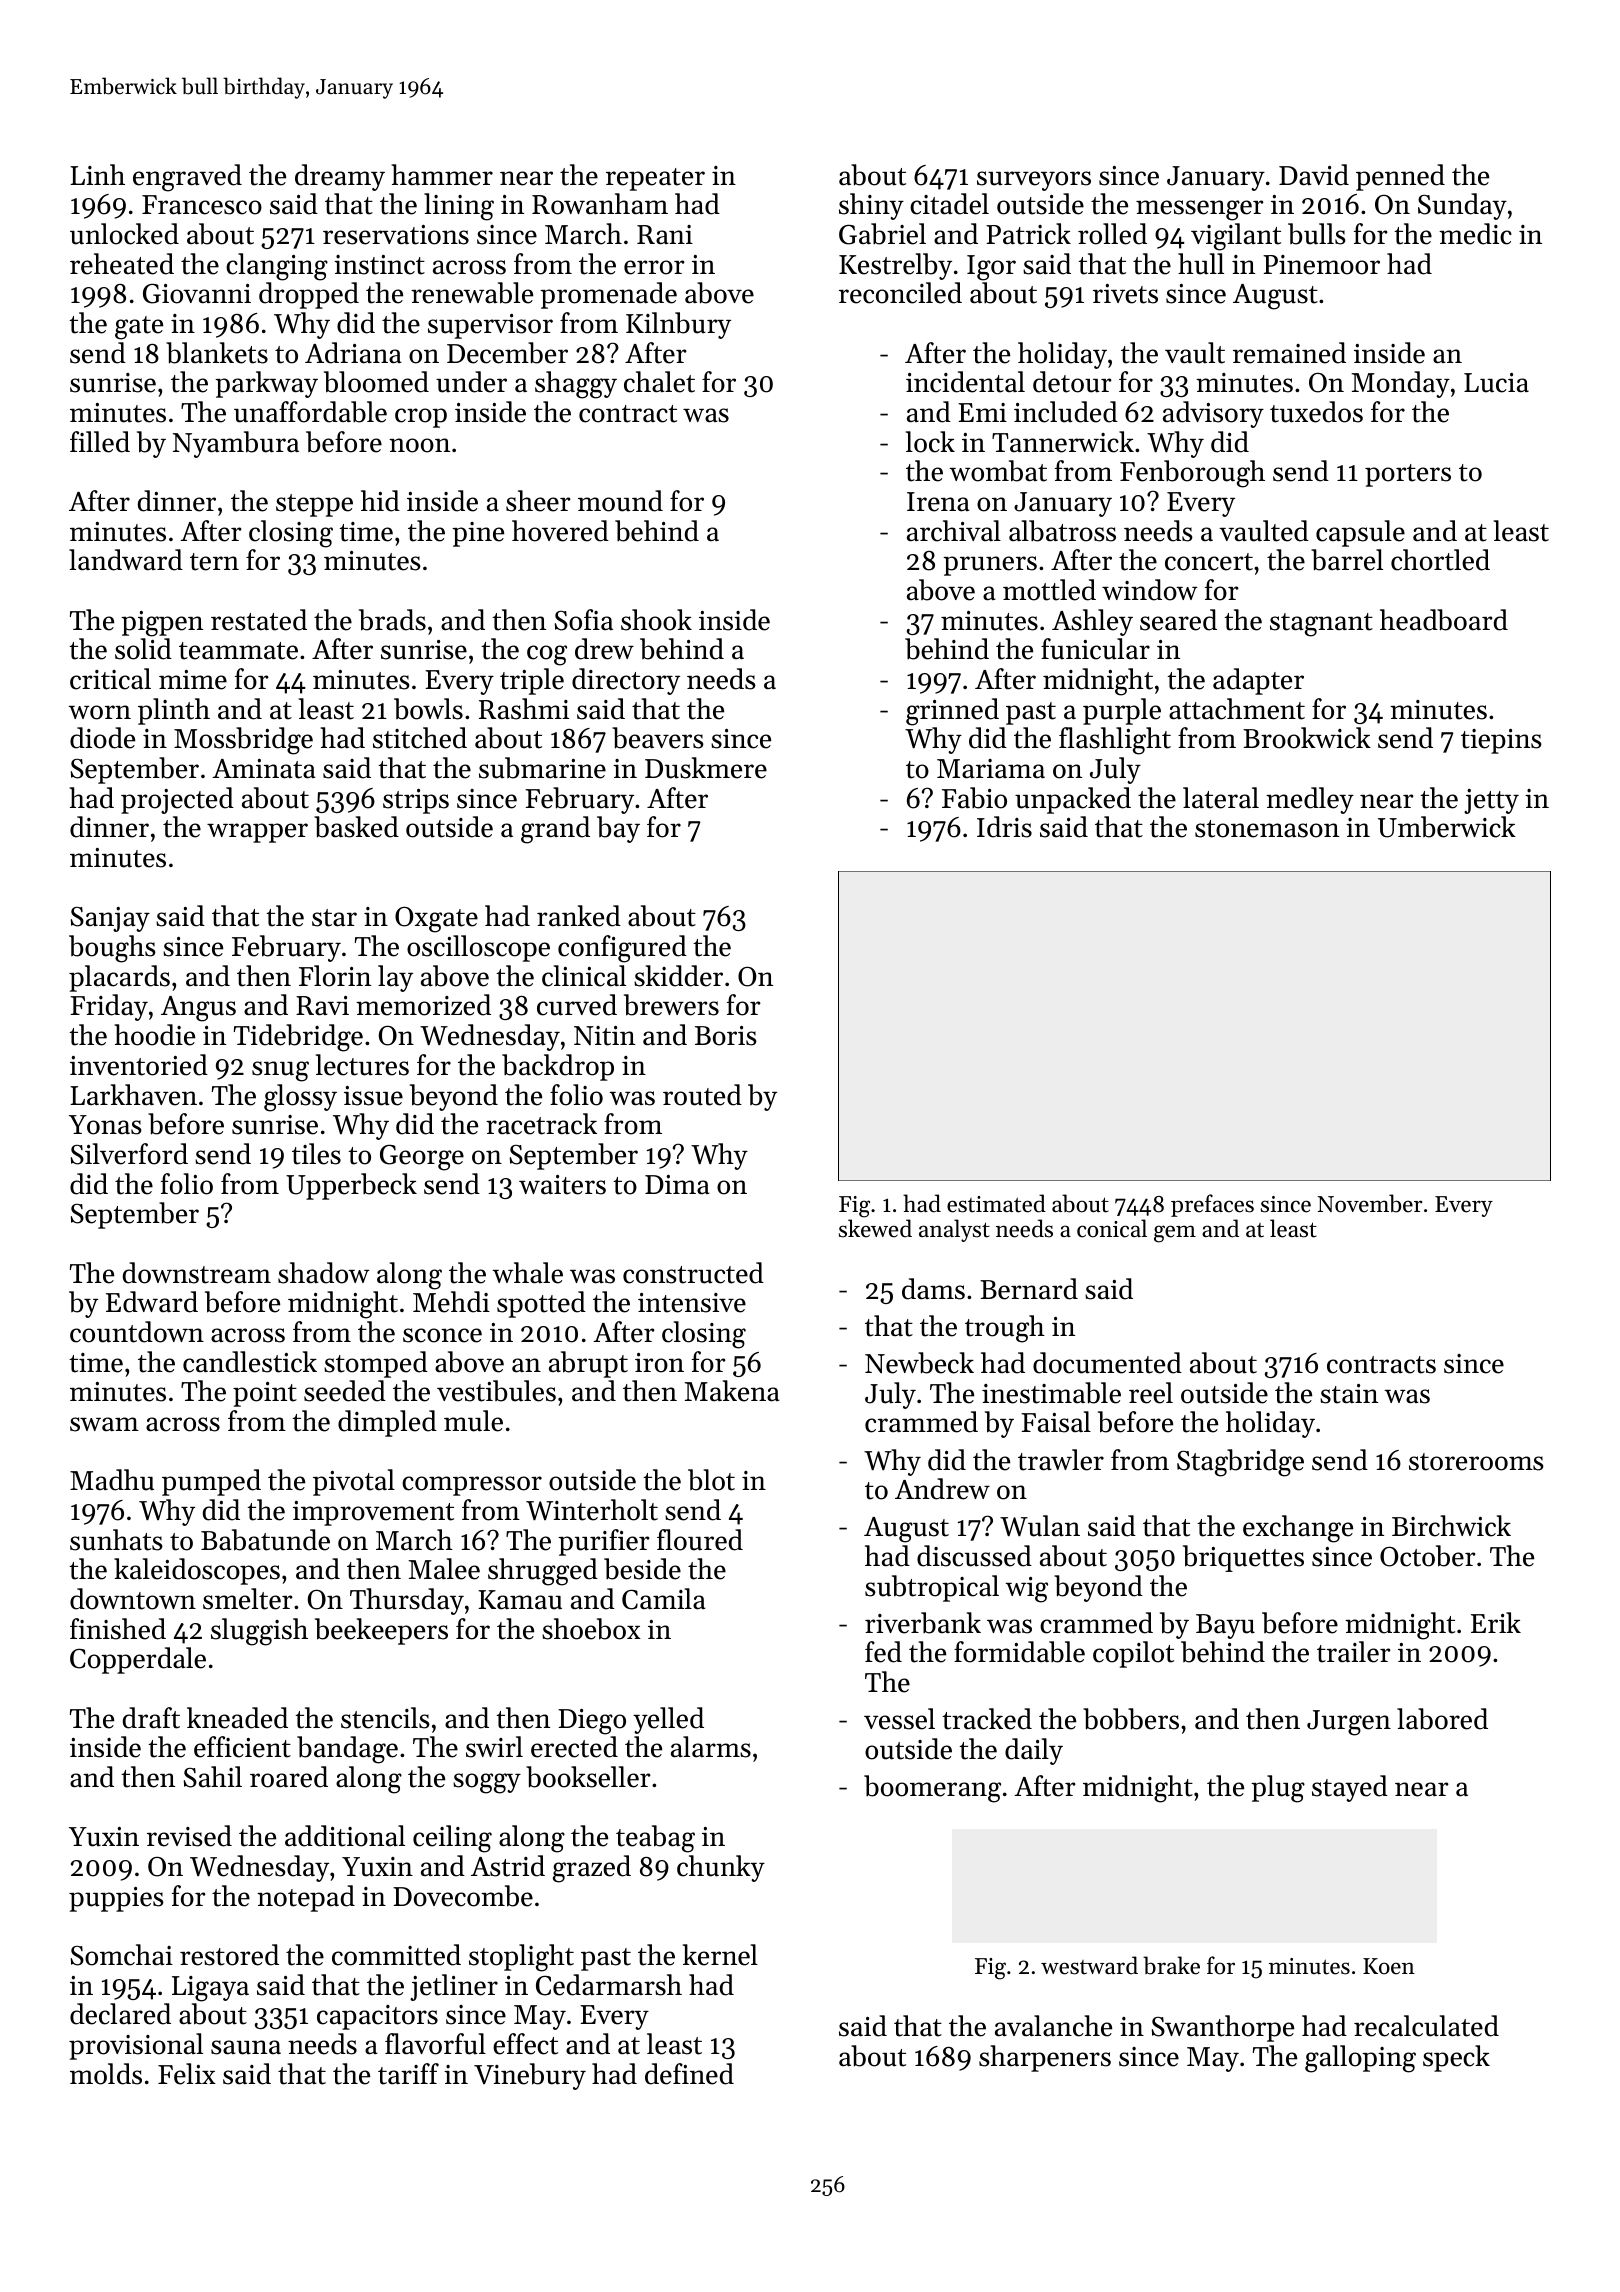  What do you see at coordinates (309, 295) in the screenshot?
I see `dropped` at bounding box center [309, 295].
